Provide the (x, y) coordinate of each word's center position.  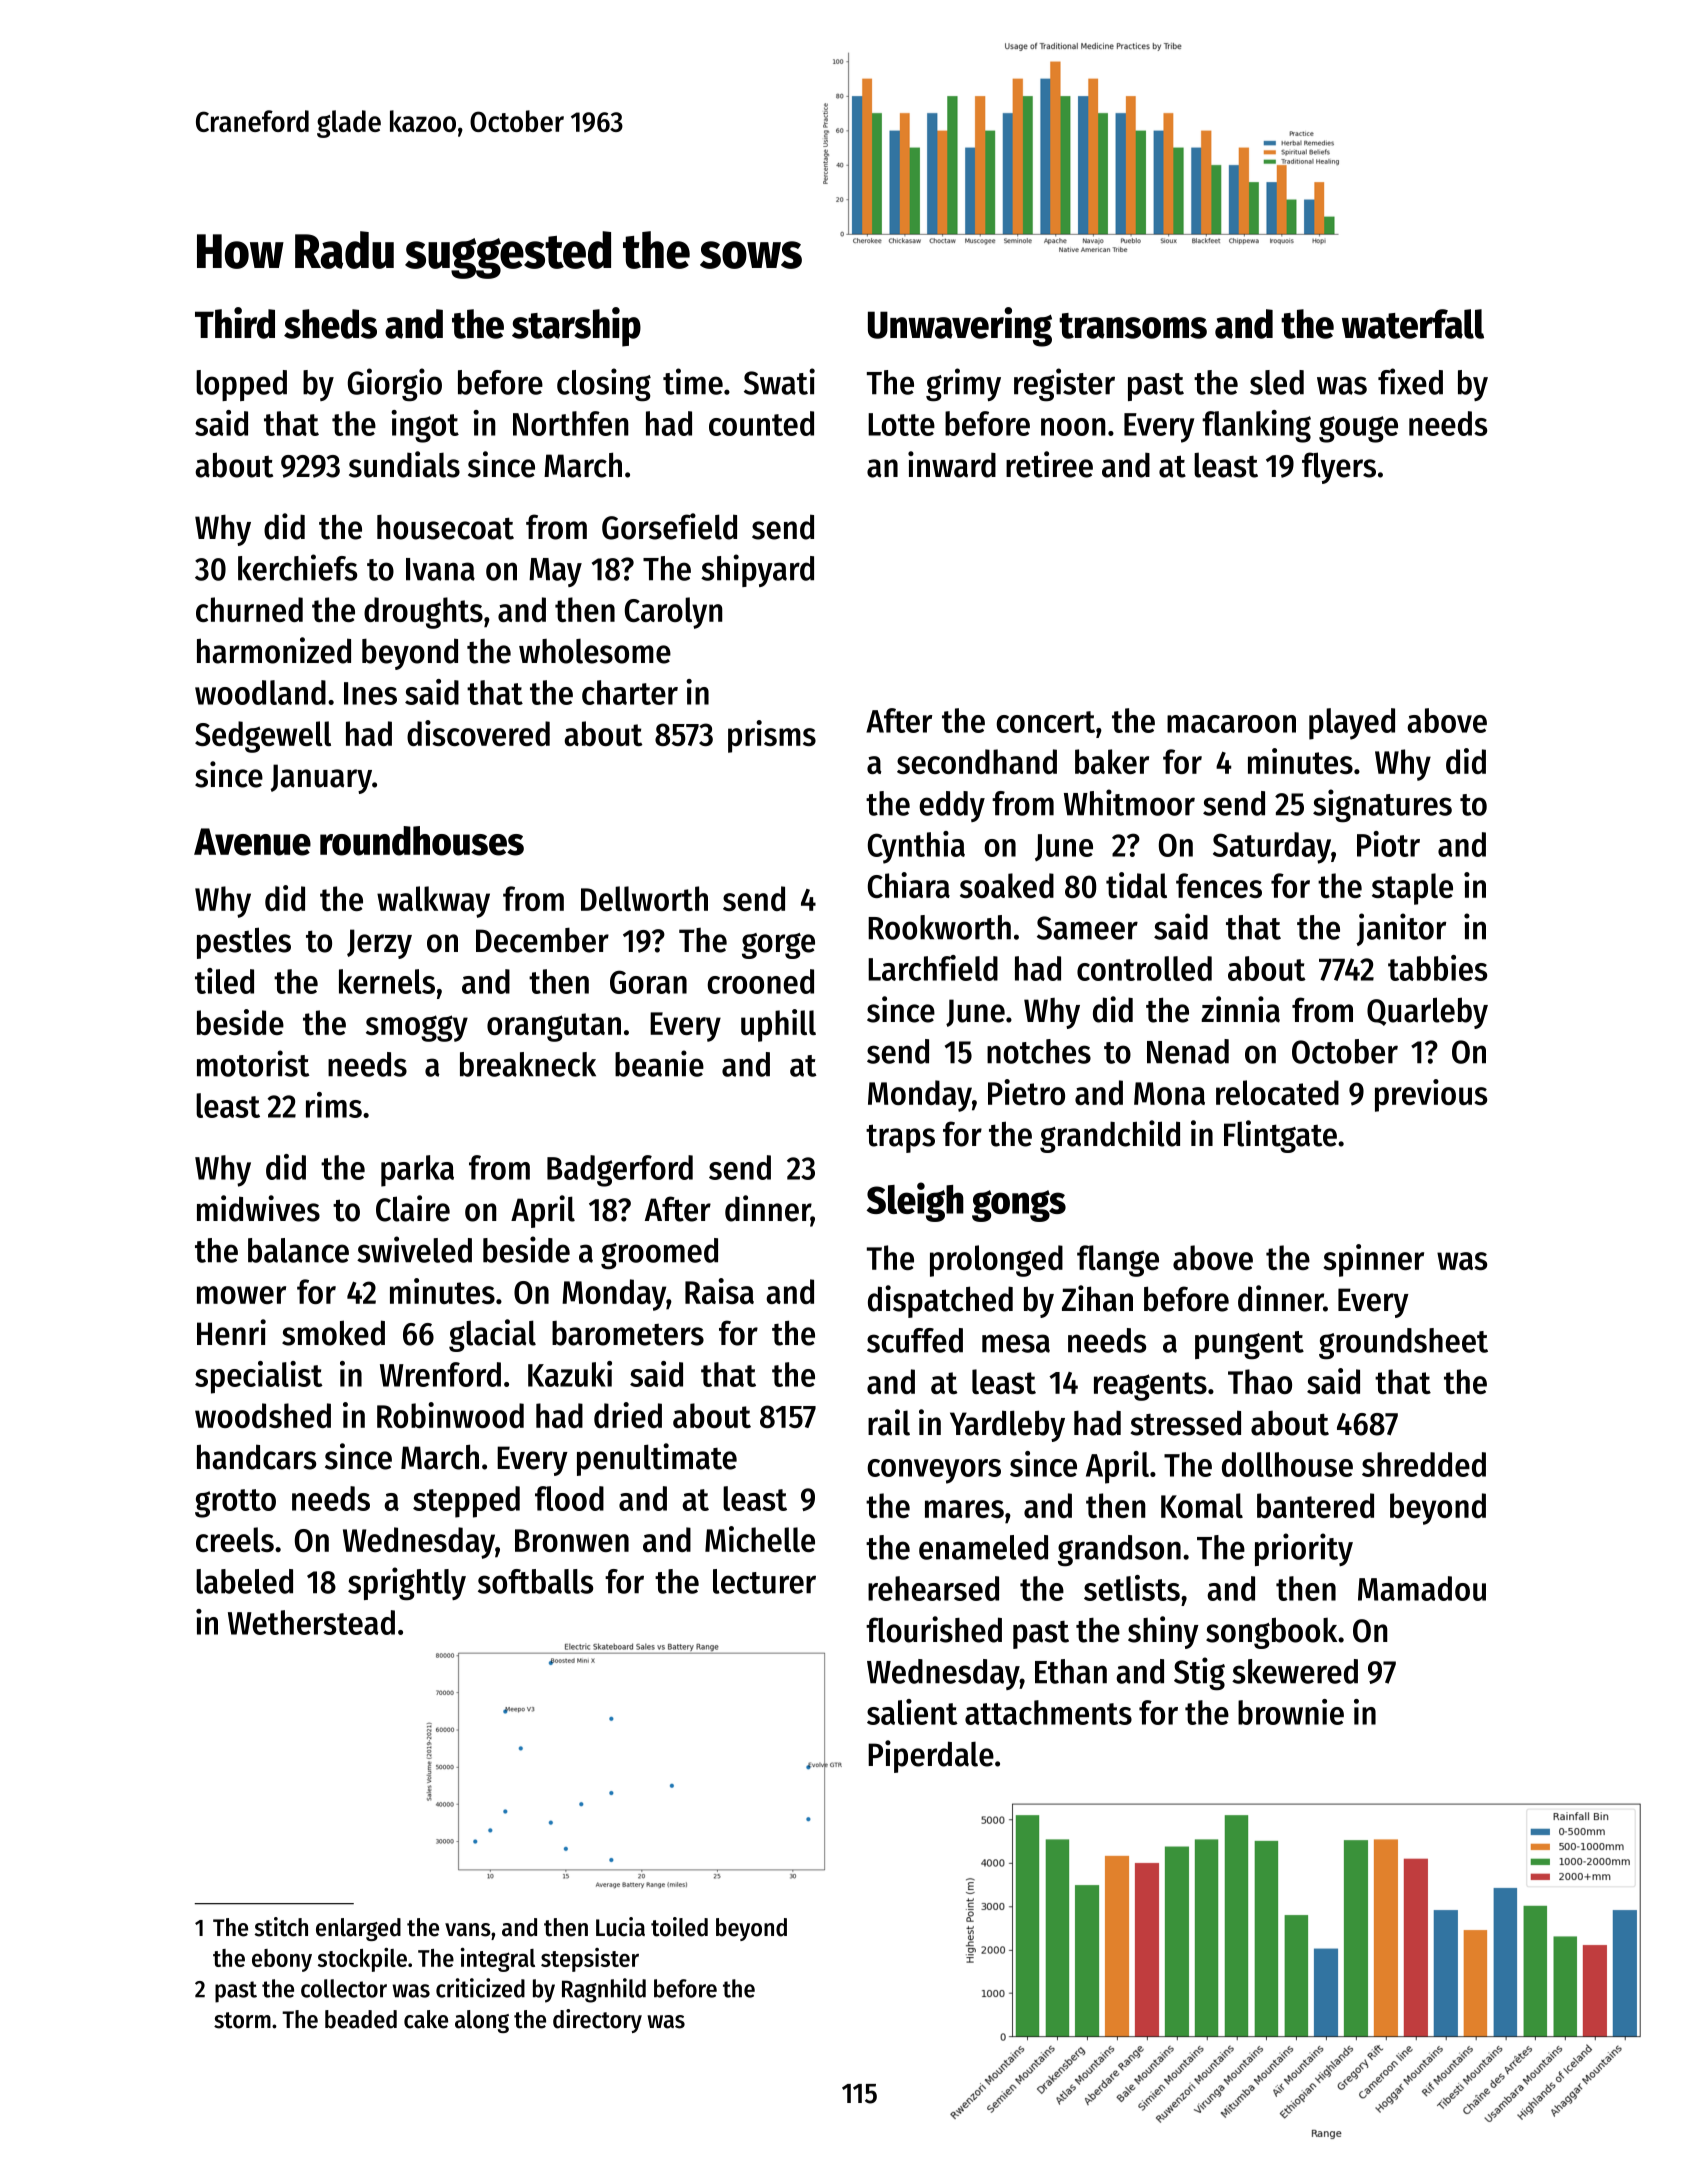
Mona (1169, 1093)
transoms (1133, 326)
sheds (330, 324)
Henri (231, 1332)
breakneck (528, 1064)
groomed (659, 1254)
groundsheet (1403, 1344)
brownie (1291, 1712)
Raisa (719, 1291)
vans (468, 1930)
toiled (679, 1927)
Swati (779, 381)
